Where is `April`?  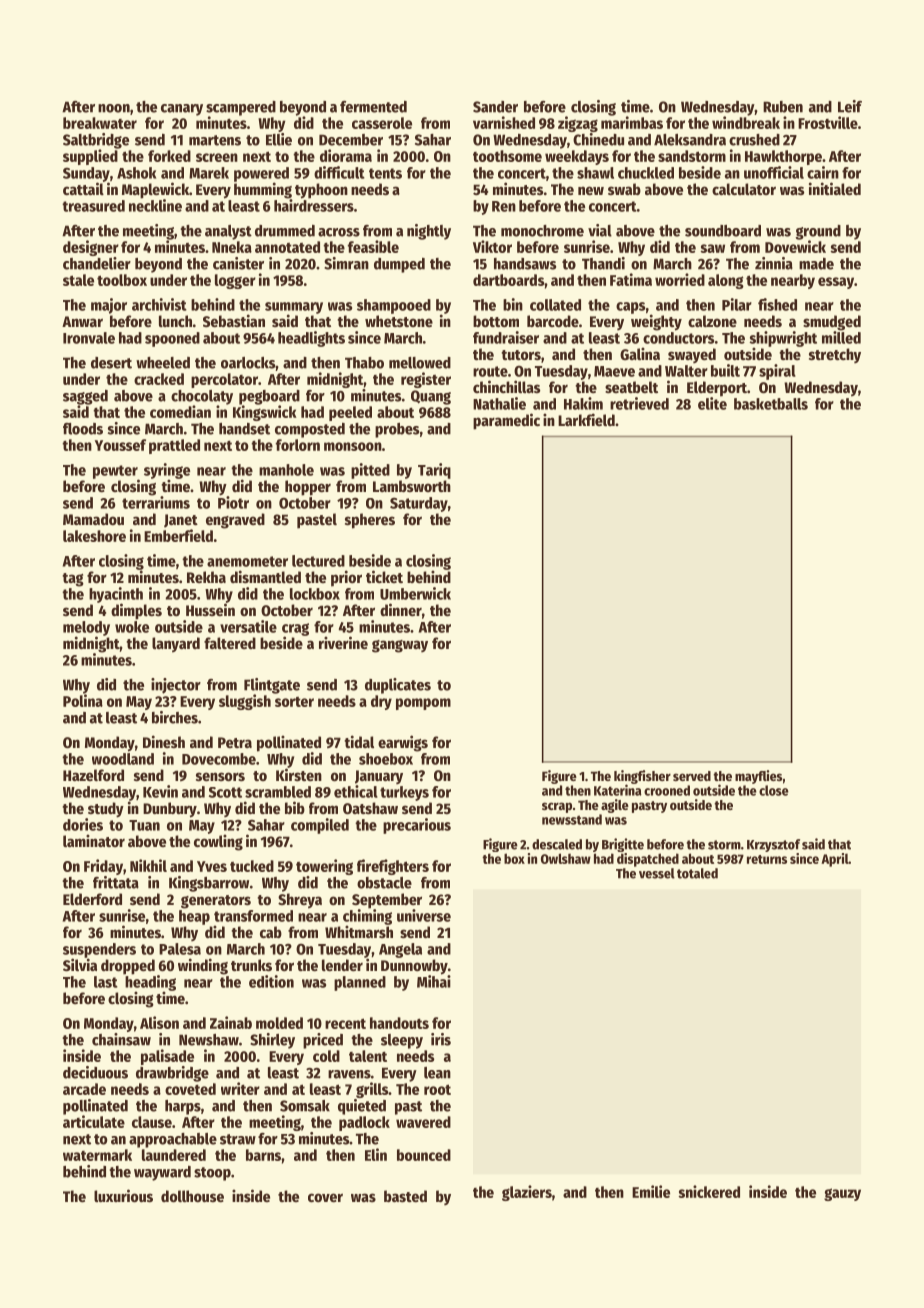
April is located at coordinates (835, 860).
